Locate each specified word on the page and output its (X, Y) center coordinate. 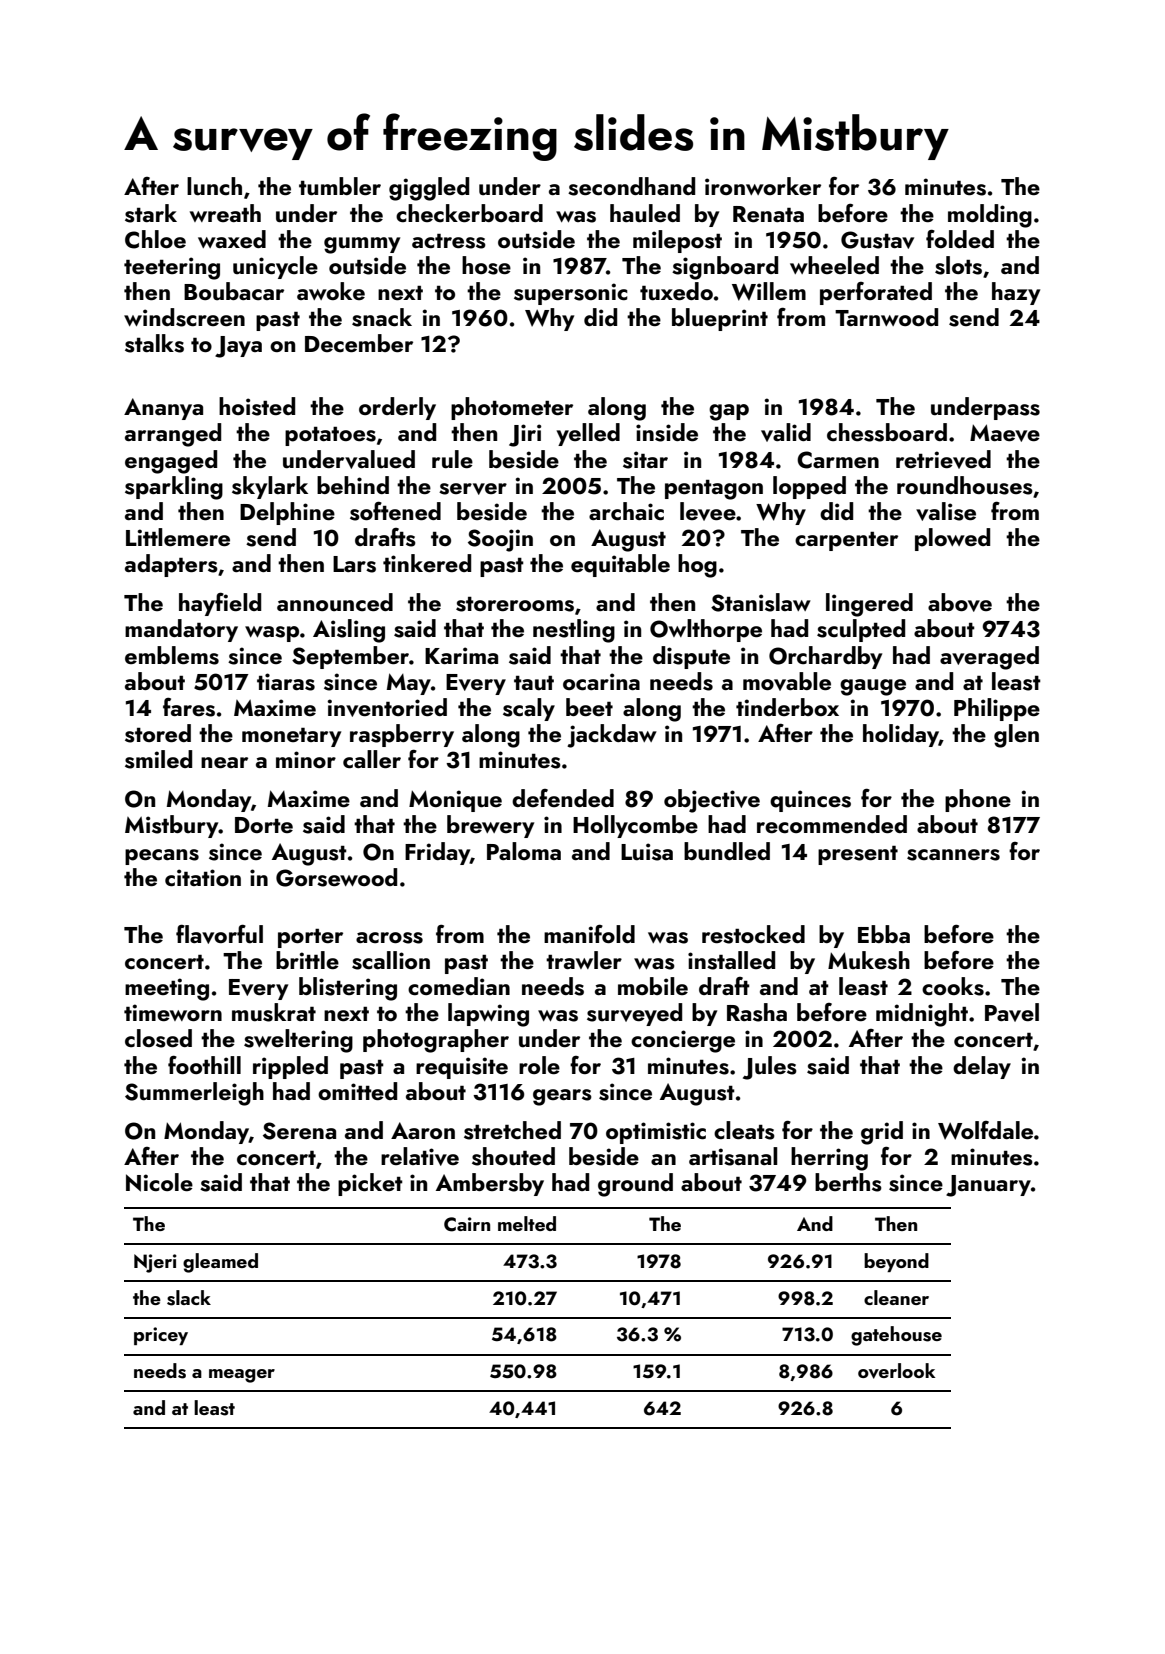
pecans (162, 857)
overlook (896, 1371)
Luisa (647, 852)
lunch (214, 186)
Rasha (757, 1012)
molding (990, 216)
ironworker (763, 186)
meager (242, 1376)
